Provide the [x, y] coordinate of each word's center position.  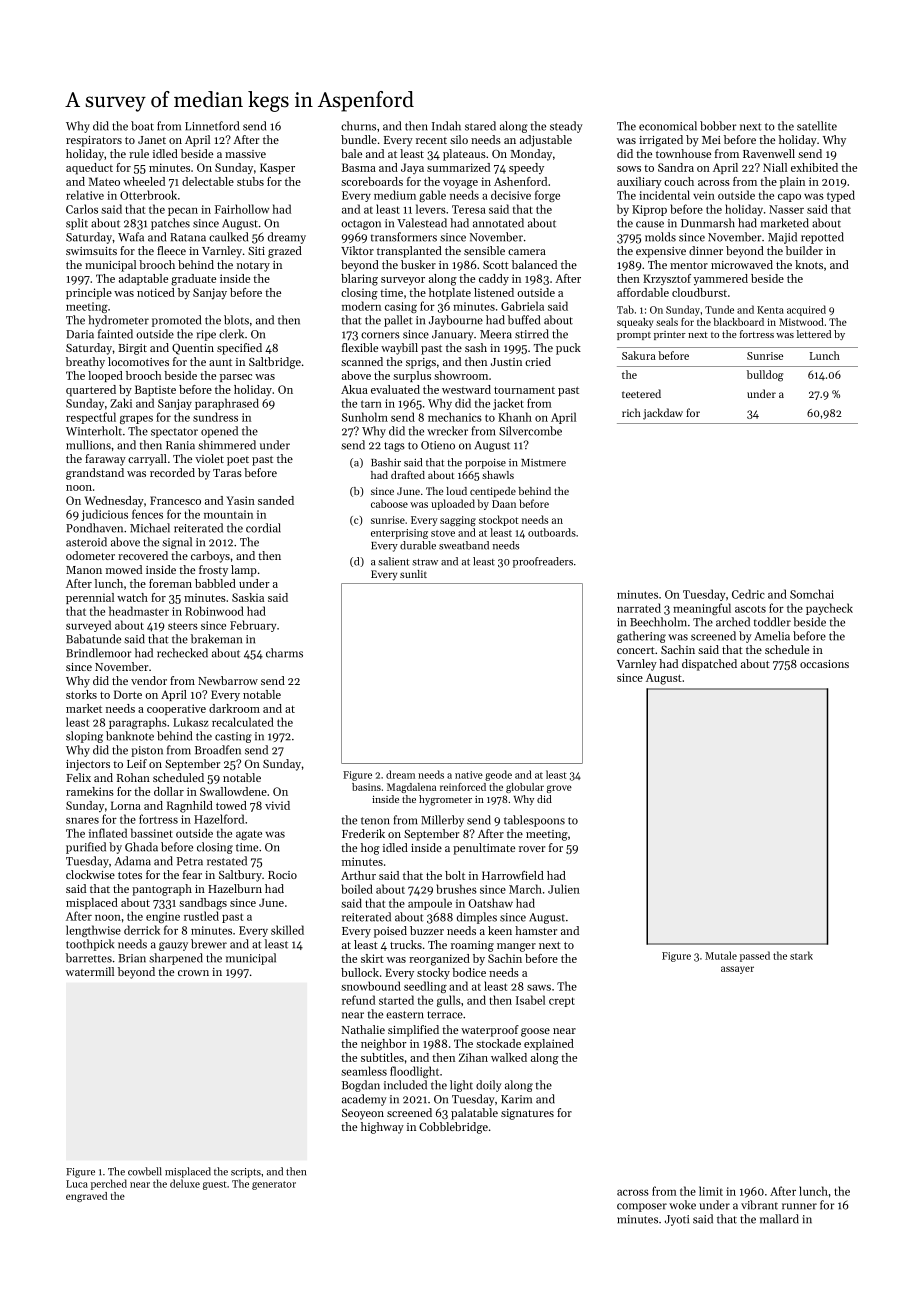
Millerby [442, 821]
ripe [206, 335]
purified [86, 848]
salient [393, 561]
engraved [86, 1197]
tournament [524, 390]
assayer [737, 970]
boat [142, 126]
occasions [824, 664]
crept [562, 1002]
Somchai [812, 594]
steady [566, 127]
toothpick [90, 945]
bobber [718, 126]
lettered [814, 334]
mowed [124, 569]
